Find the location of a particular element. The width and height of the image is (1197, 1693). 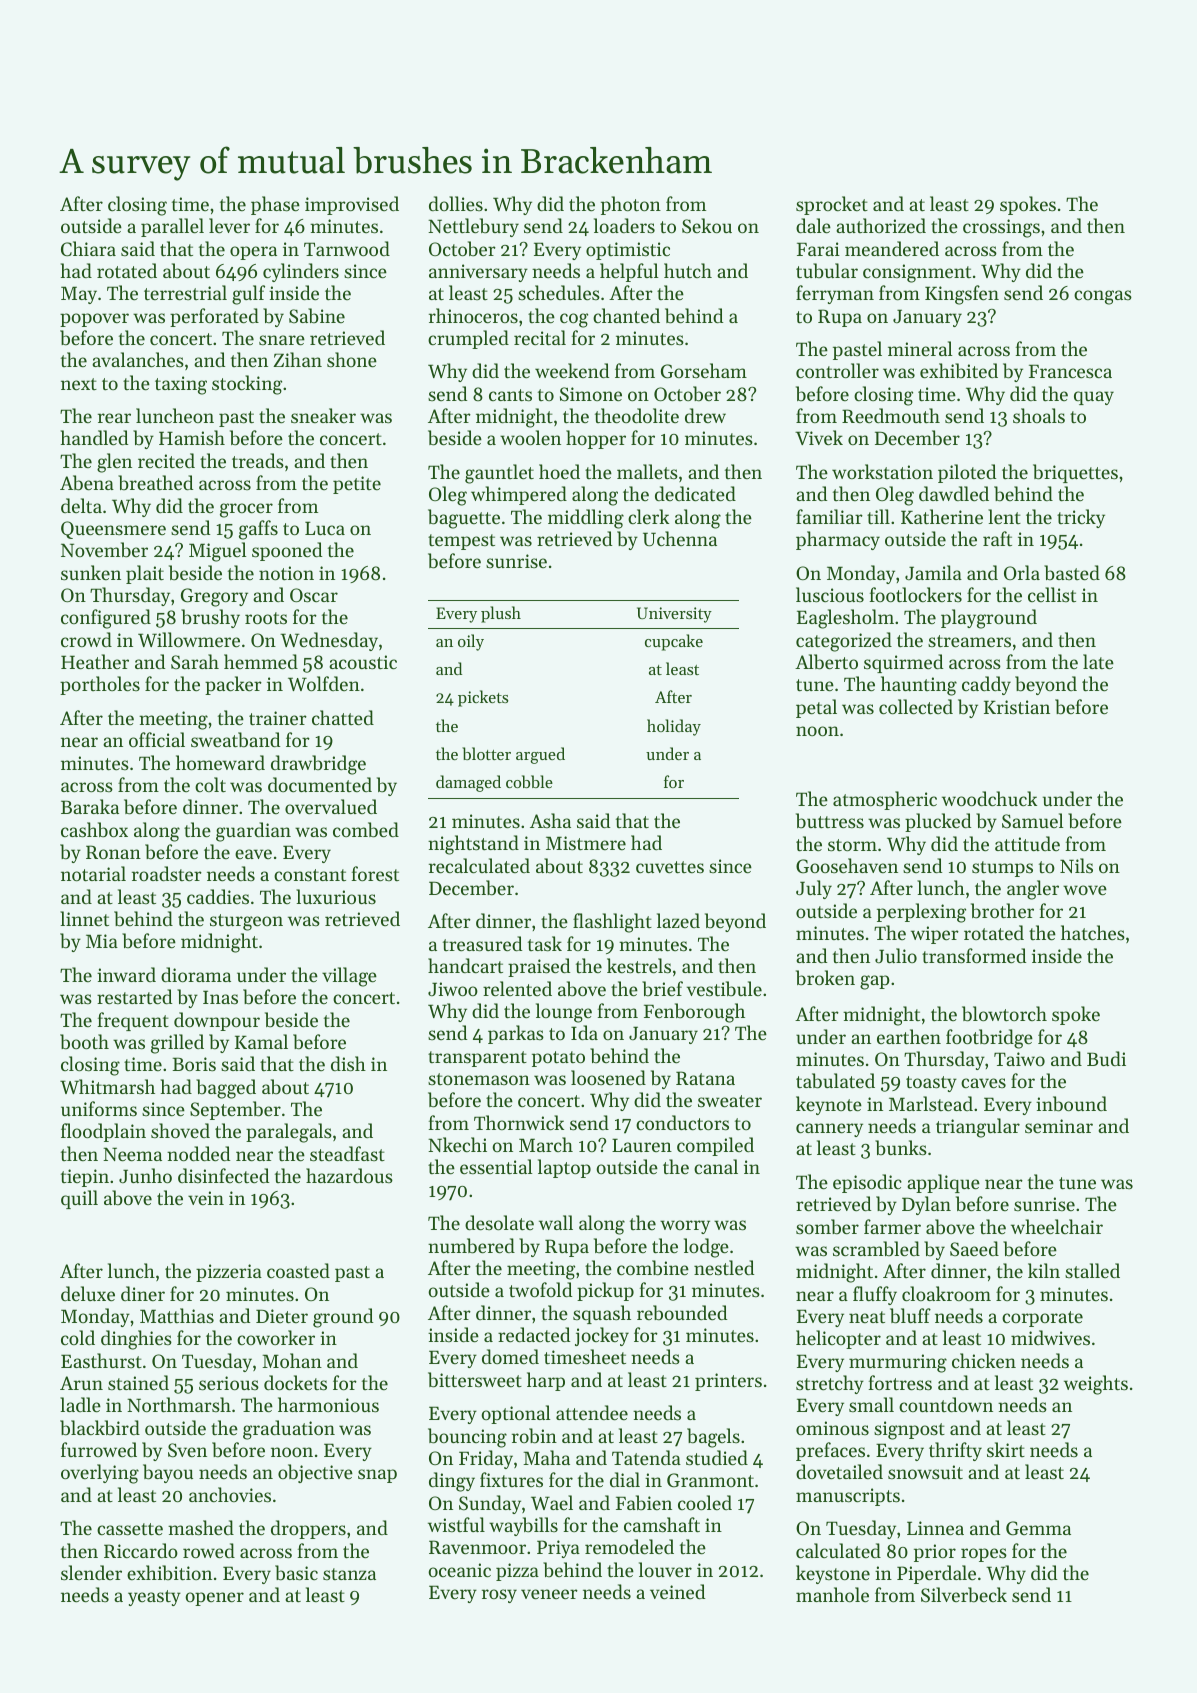

quill is located at coordinates (79, 1199).
